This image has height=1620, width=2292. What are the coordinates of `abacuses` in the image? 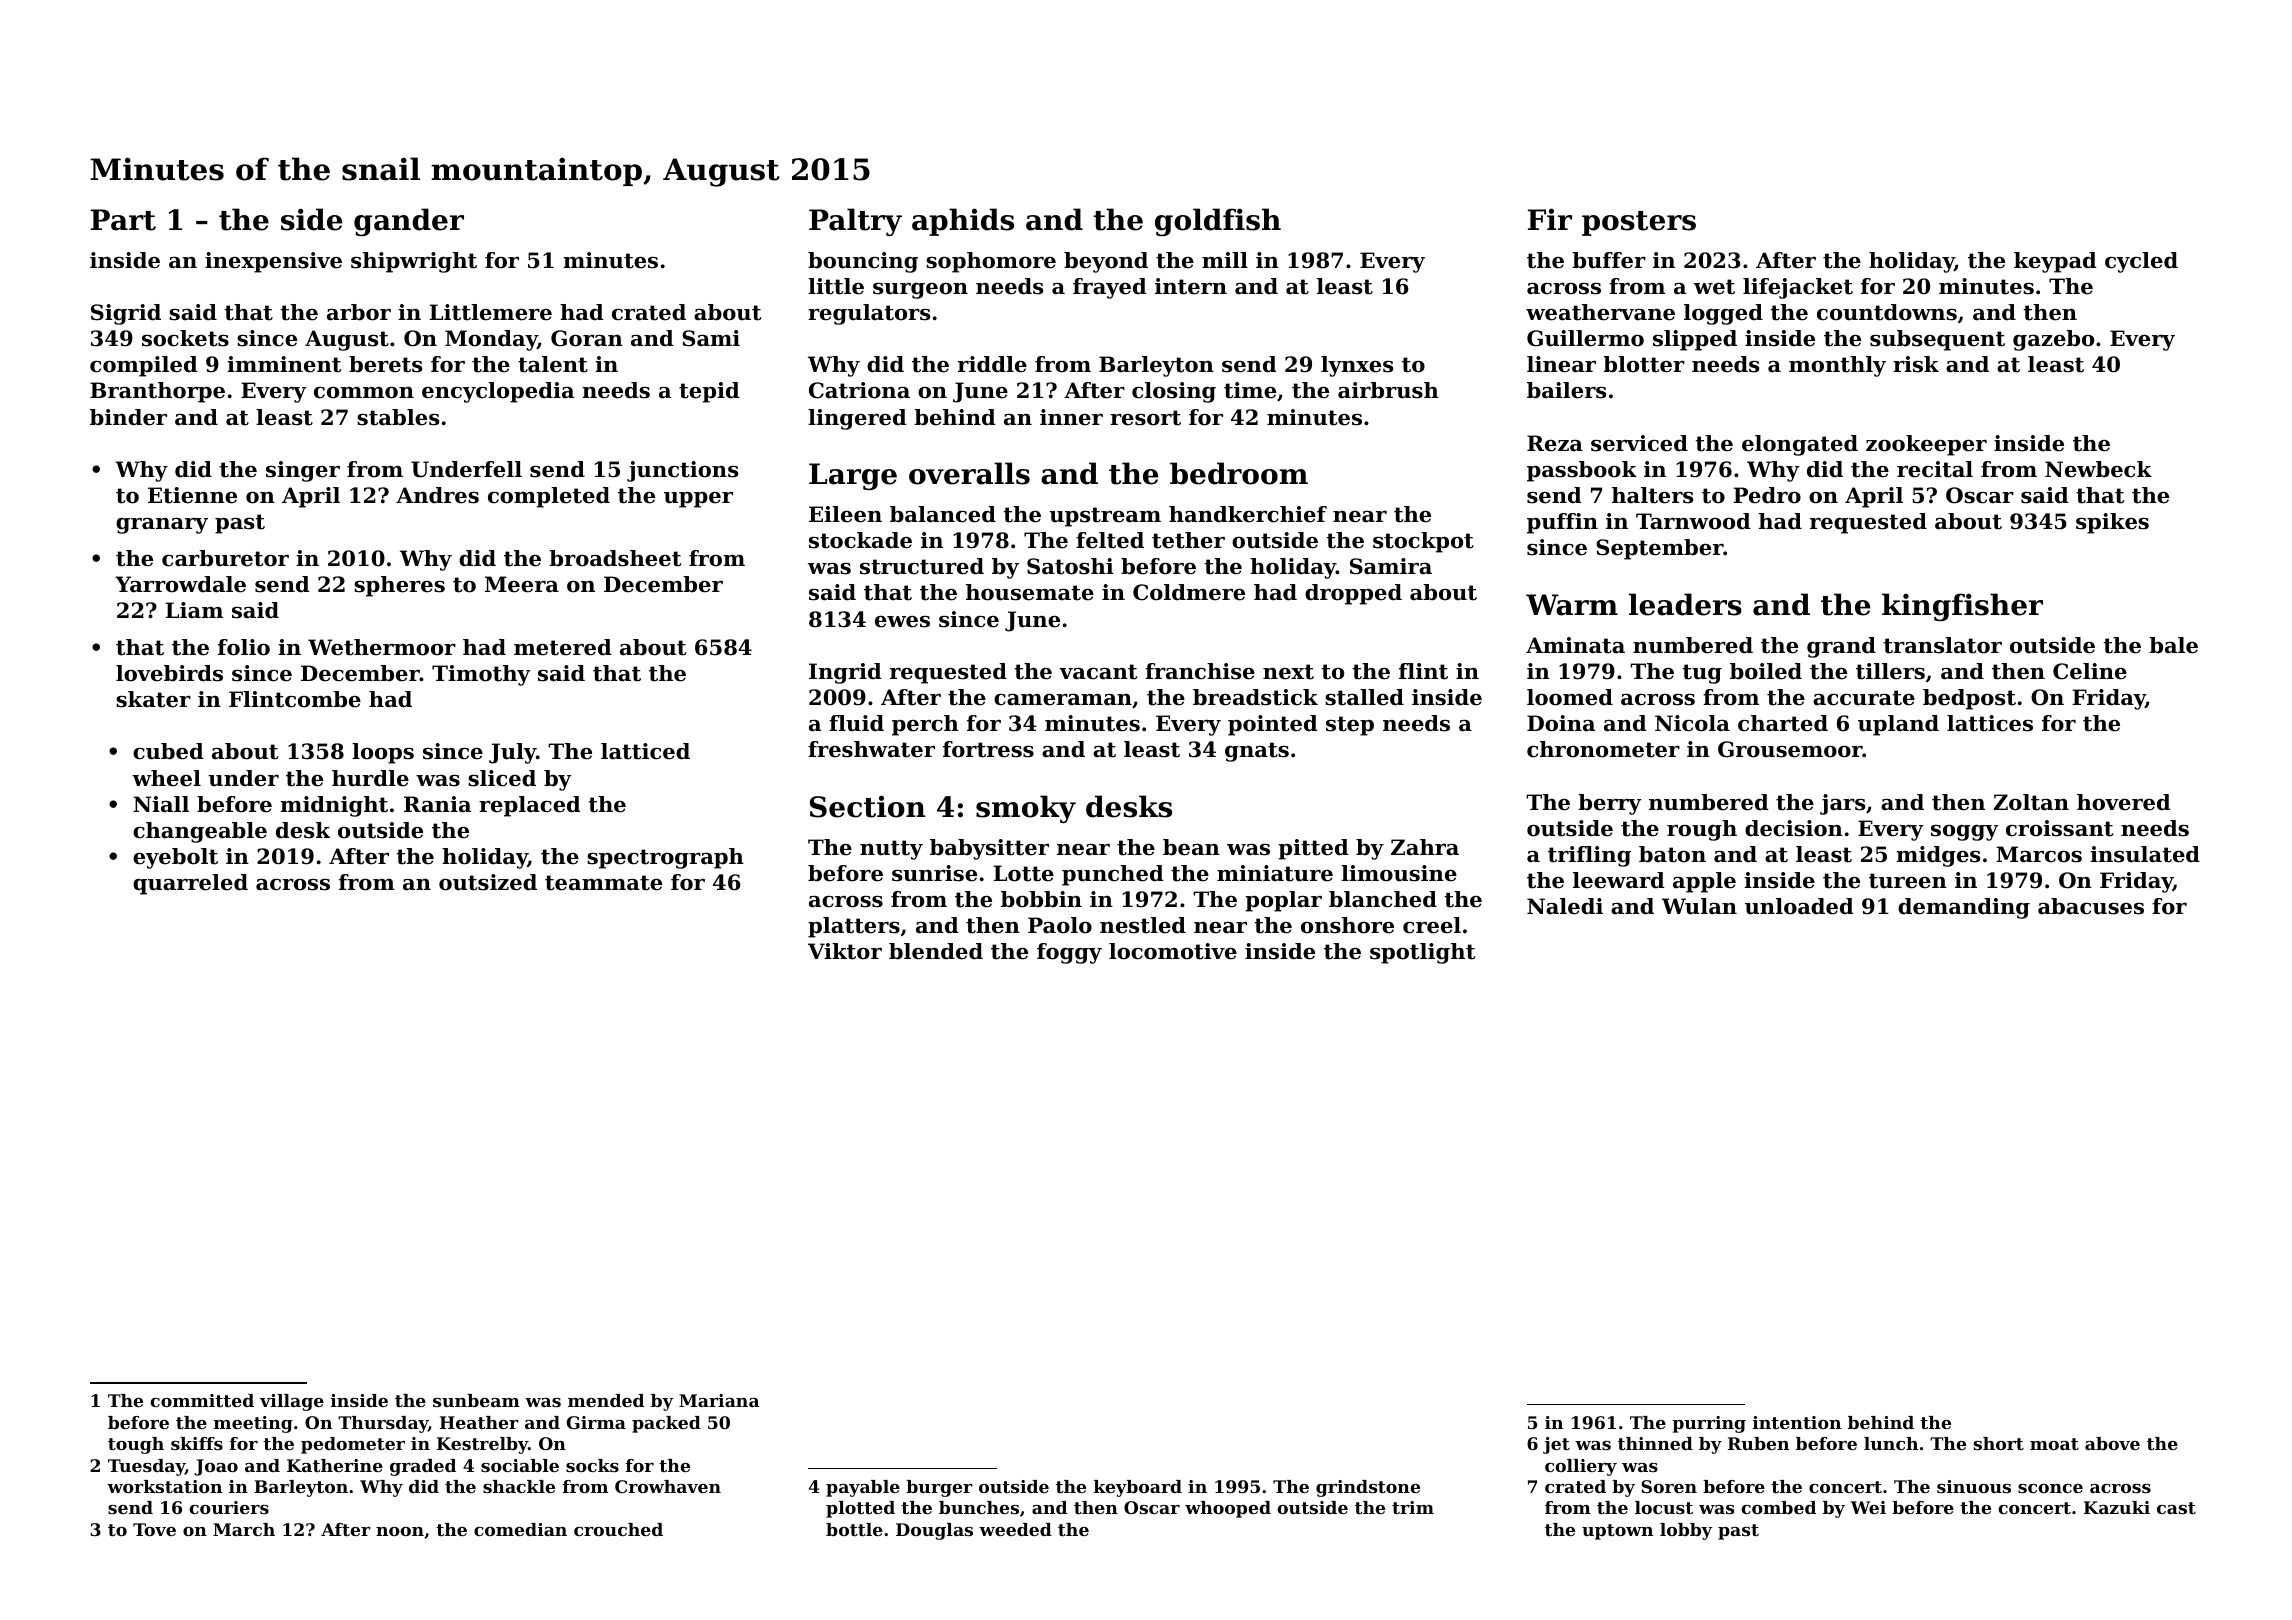 It's located at (2091, 906).
